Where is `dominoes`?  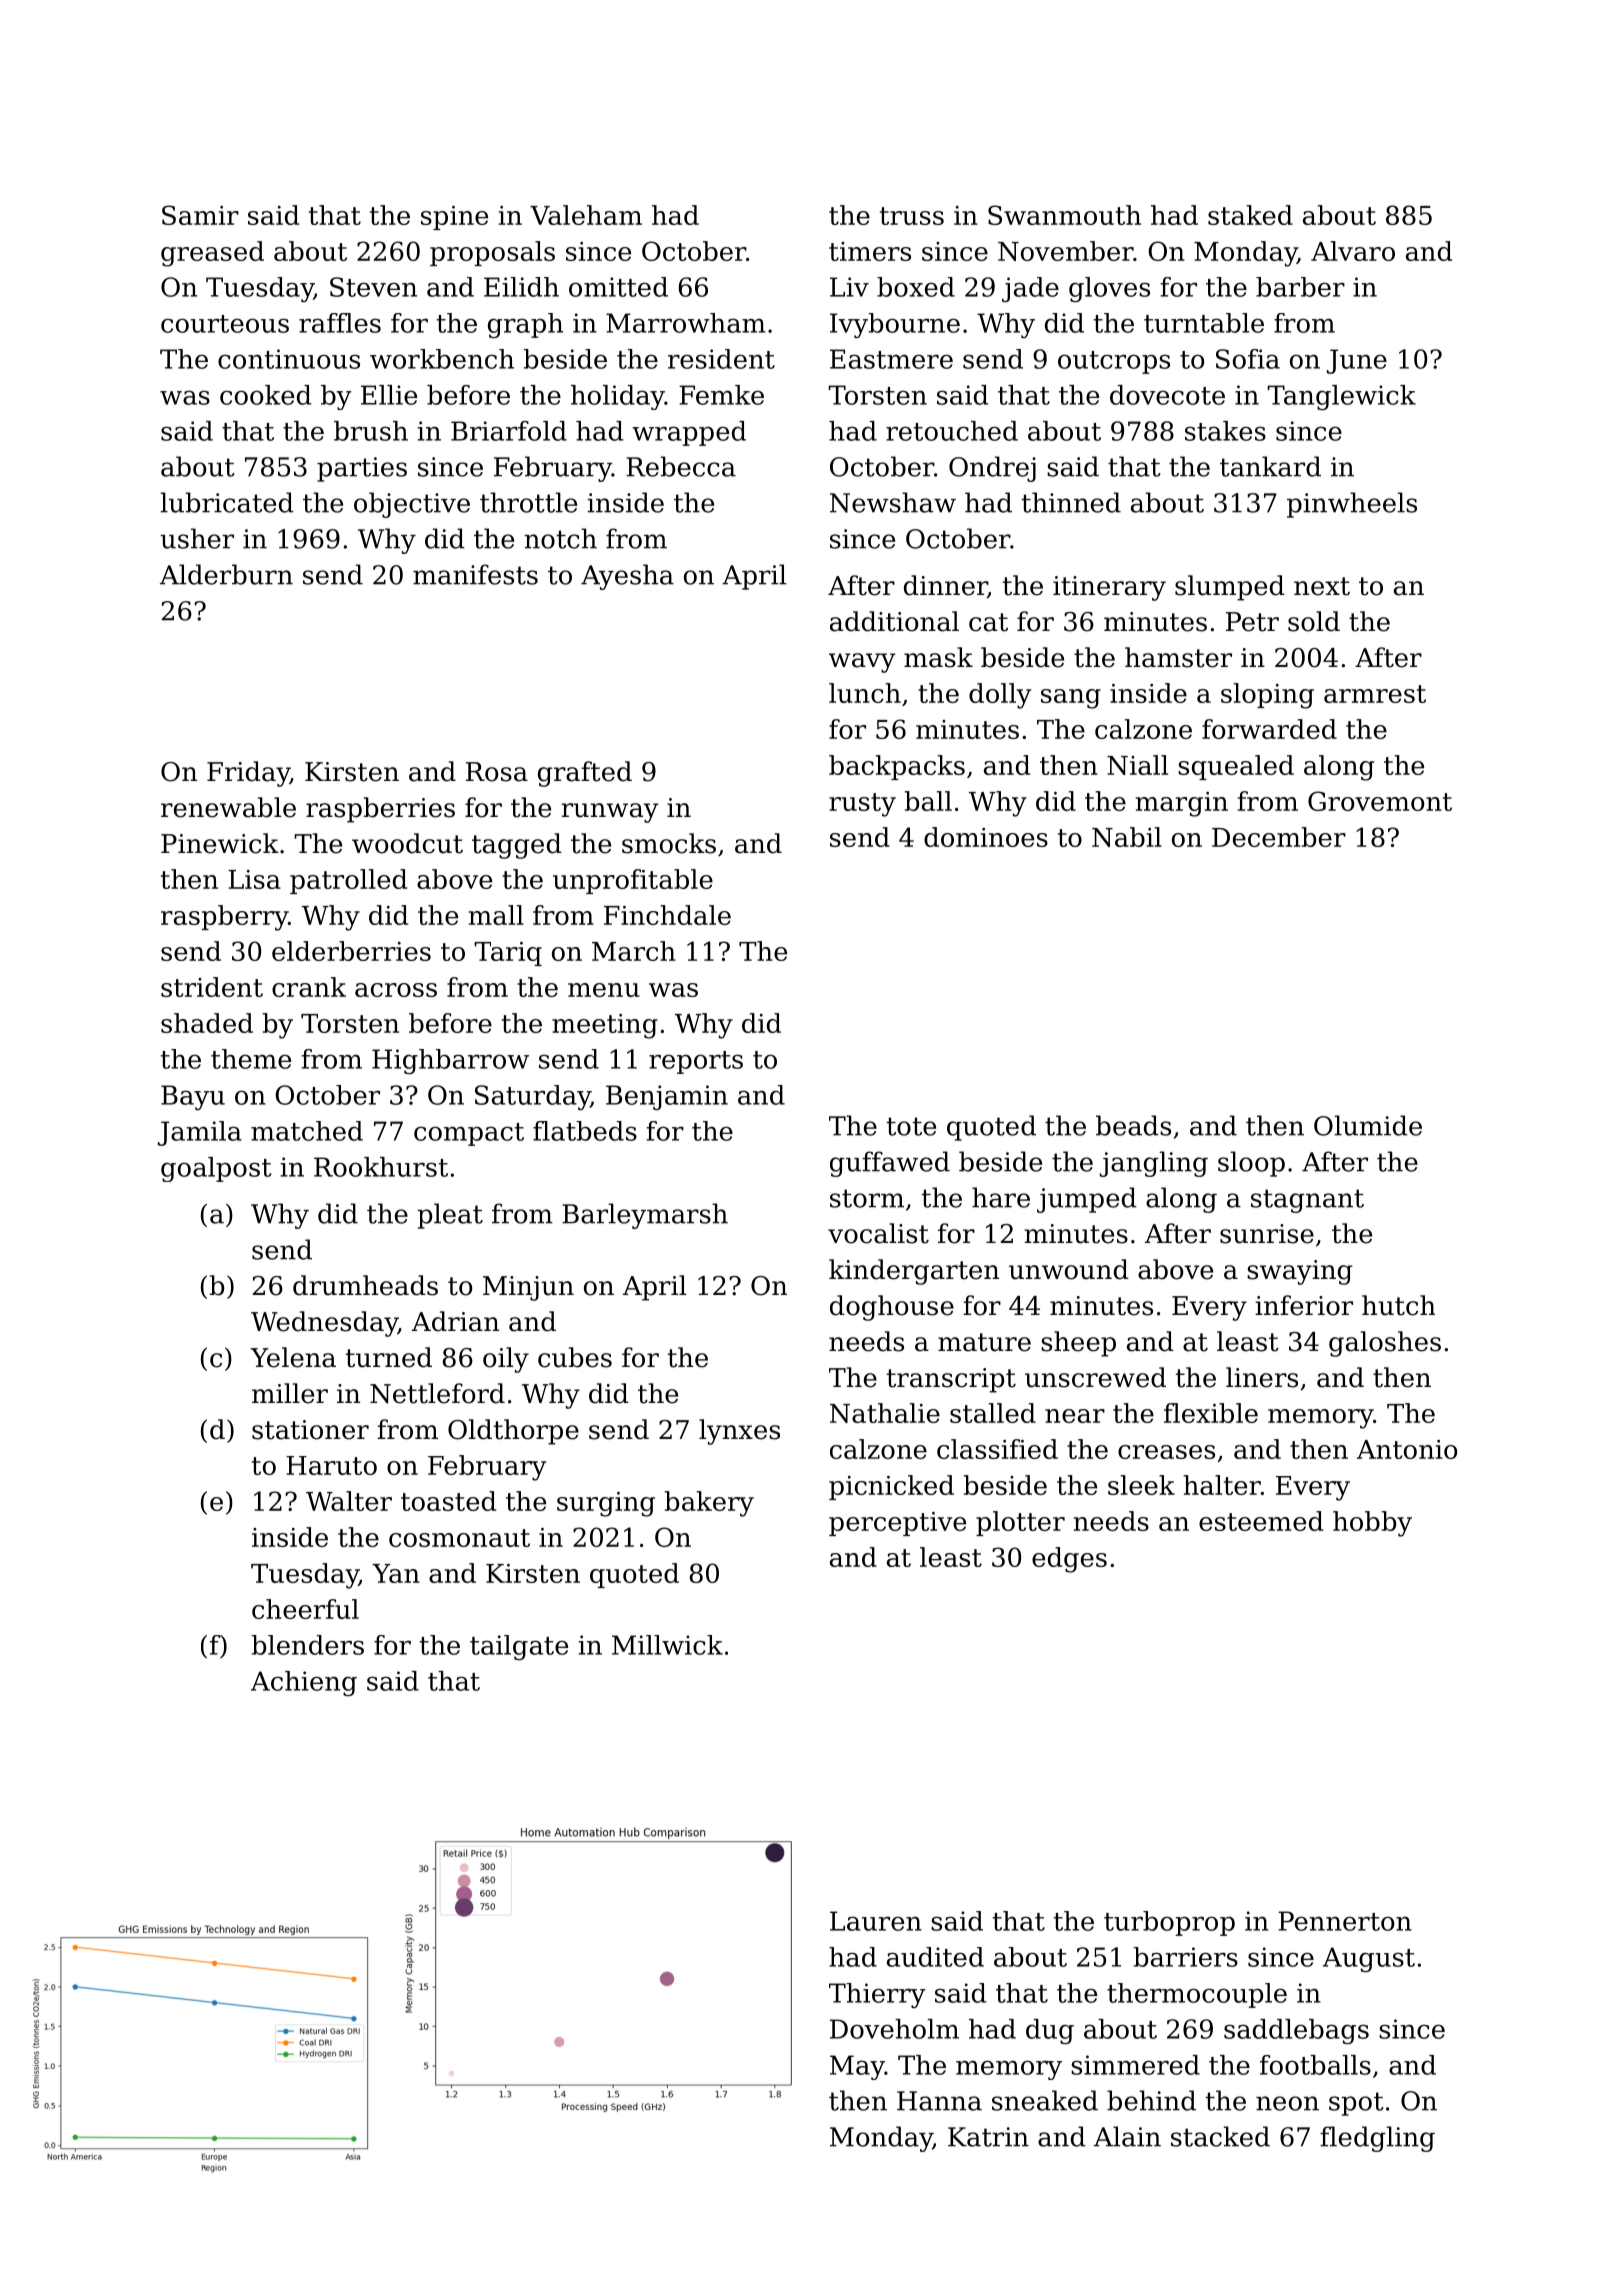 dominoes is located at coordinates (986, 837).
